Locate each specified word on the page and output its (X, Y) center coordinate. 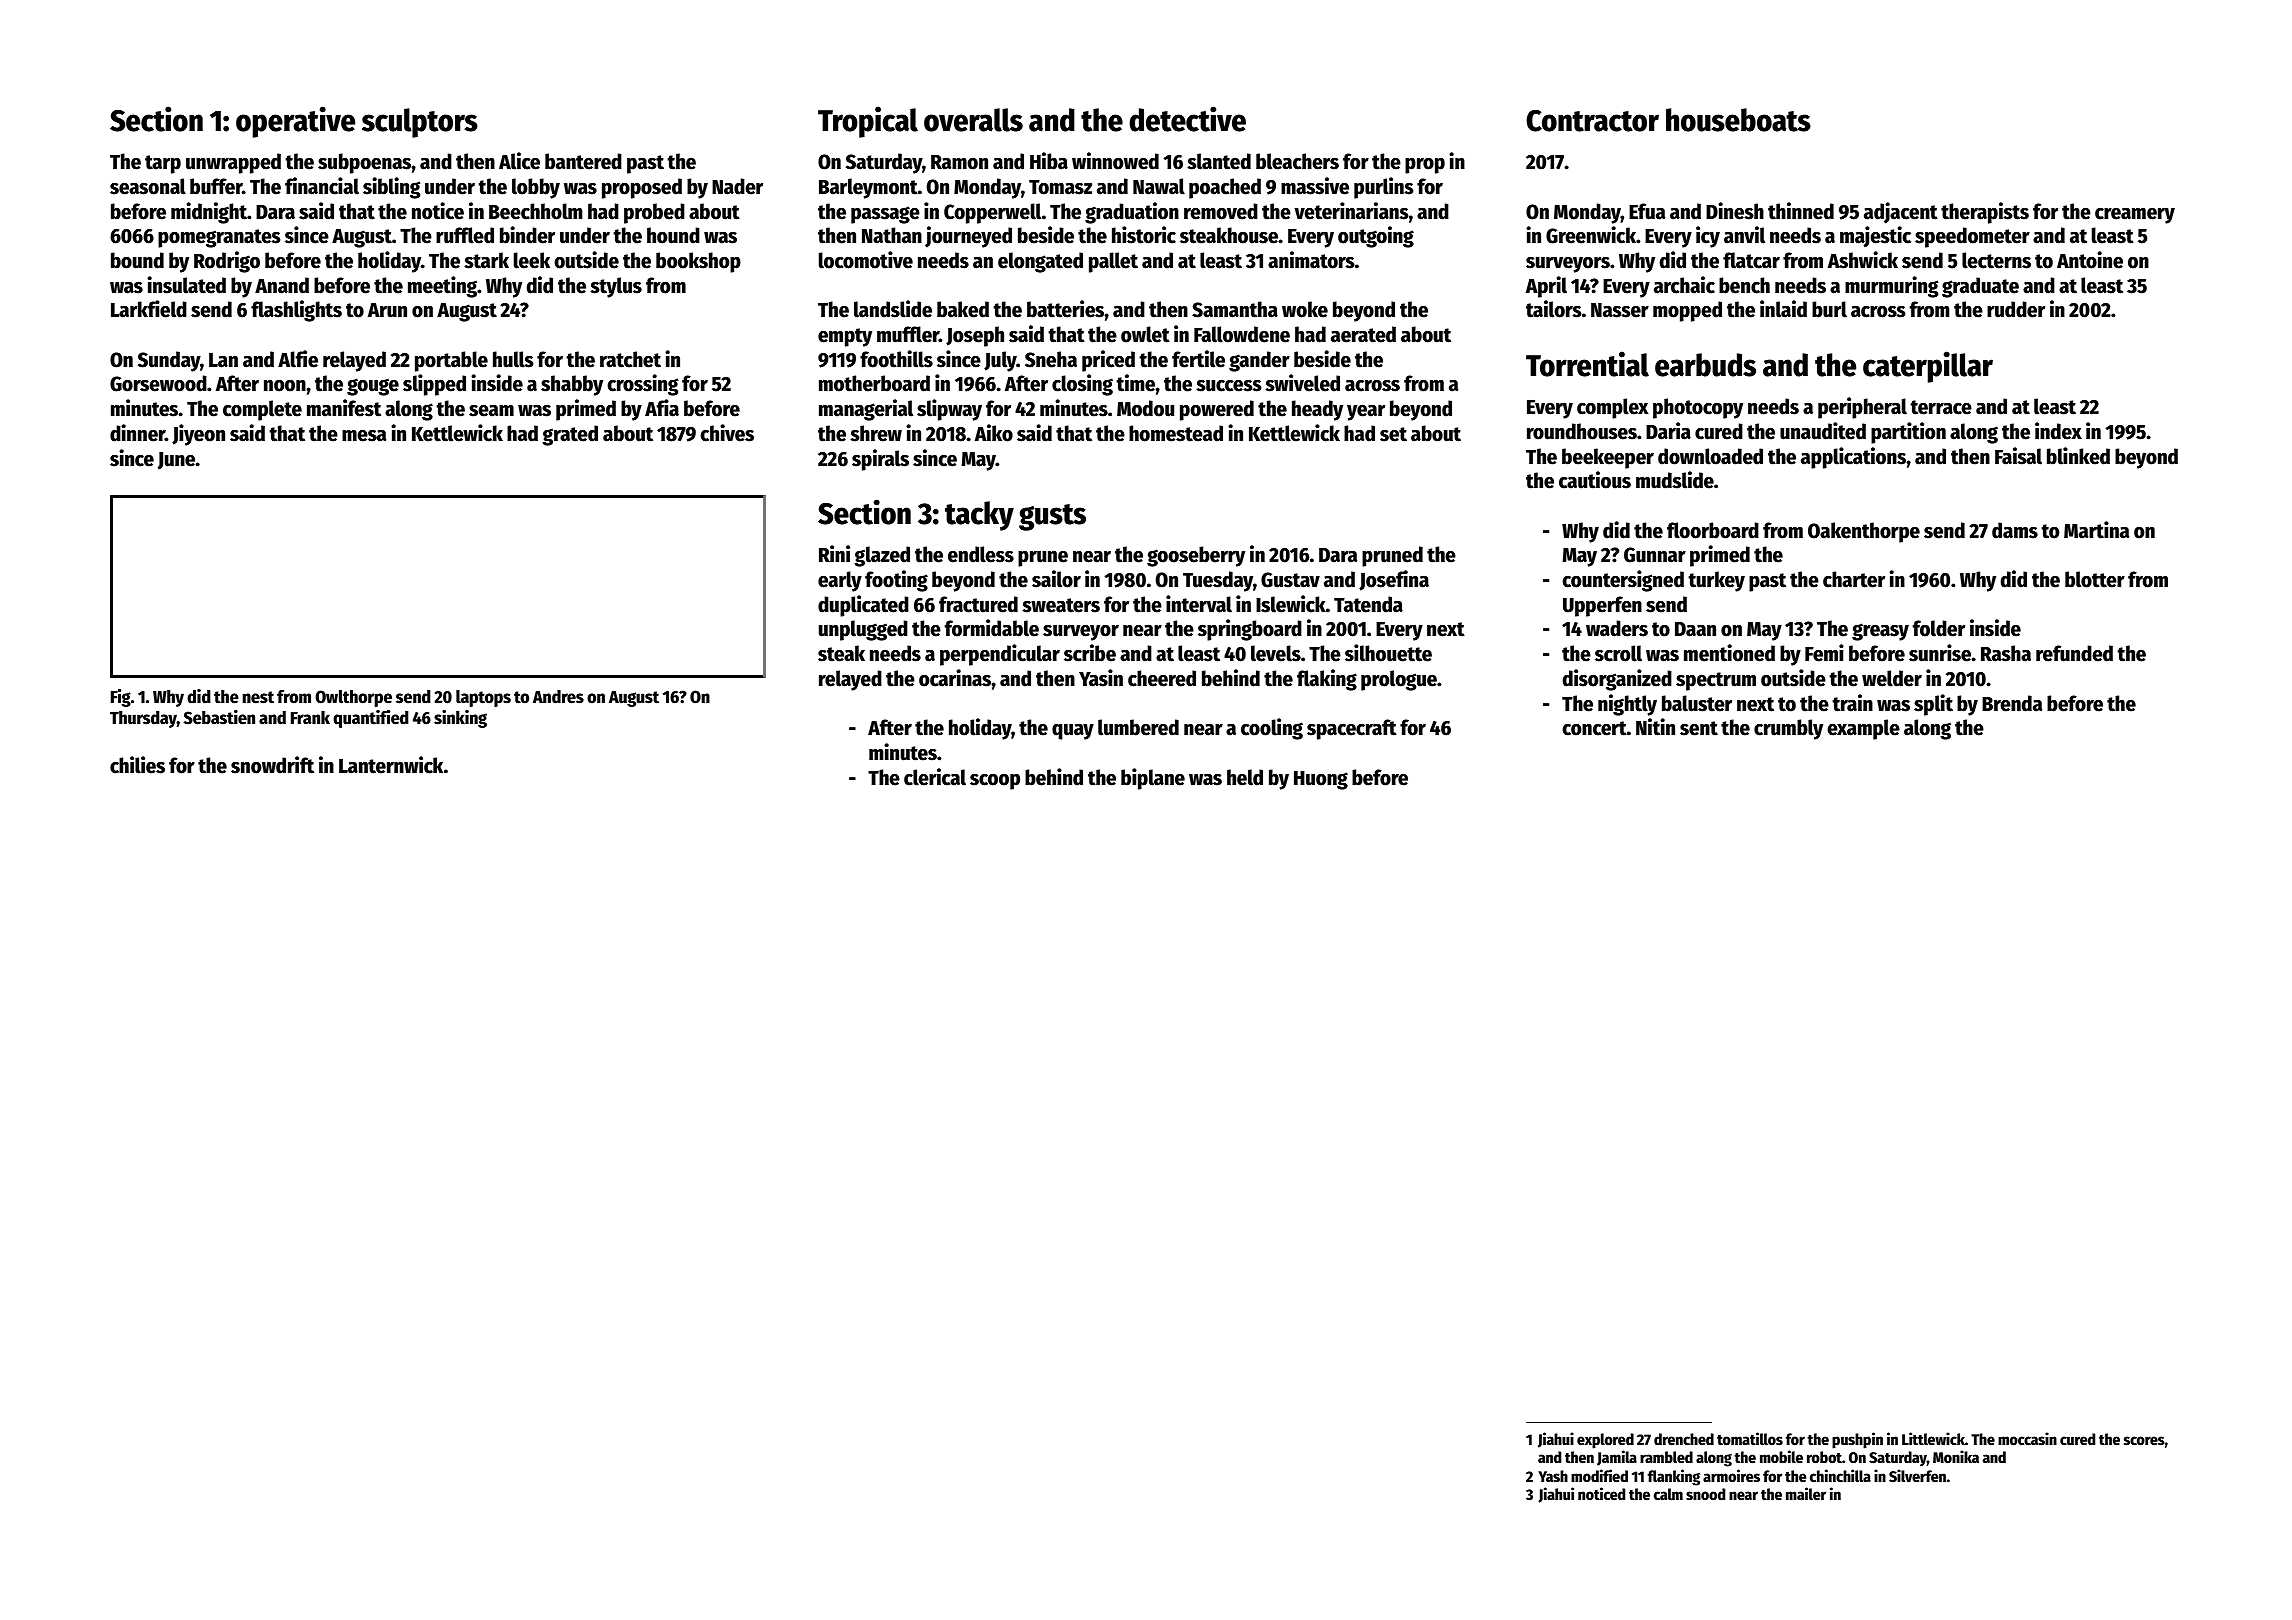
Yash (1553, 1476)
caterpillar (1928, 367)
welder (1892, 678)
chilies (137, 765)
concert (1594, 728)
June (177, 461)
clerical (935, 777)
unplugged (863, 630)
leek (532, 260)
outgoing (1376, 237)
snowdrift (272, 765)
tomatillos (1750, 1438)
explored (1605, 1441)
